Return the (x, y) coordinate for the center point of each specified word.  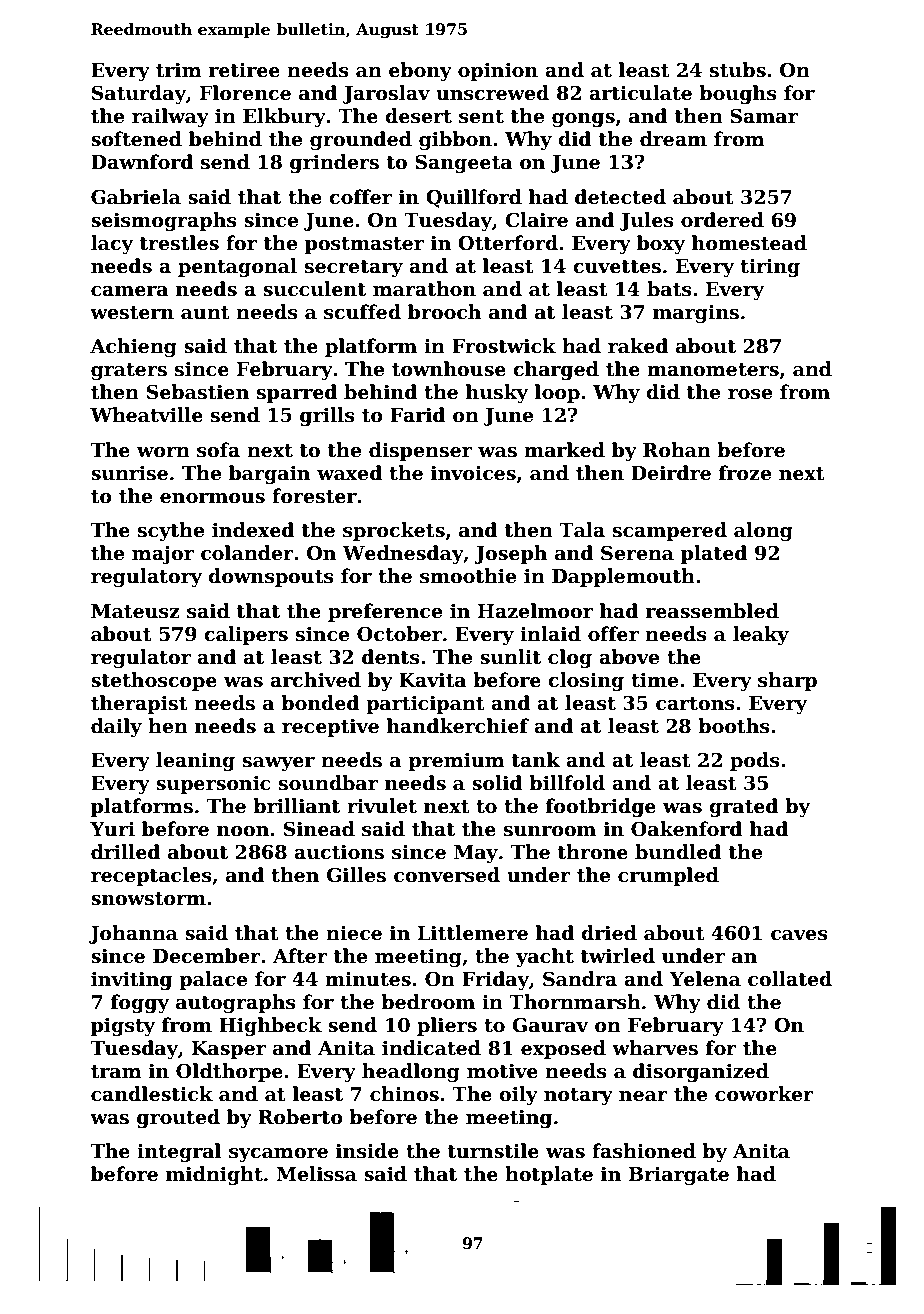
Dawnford (142, 162)
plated (714, 554)
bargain (269, 474)
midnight (214, 1175)
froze (745, 473)
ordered (722, 220)
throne (593, 852)
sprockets (394, 531)
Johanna (133, 934)
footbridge (601, 807)
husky (497, 393)
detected (620, 197)
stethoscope (154, 681)
